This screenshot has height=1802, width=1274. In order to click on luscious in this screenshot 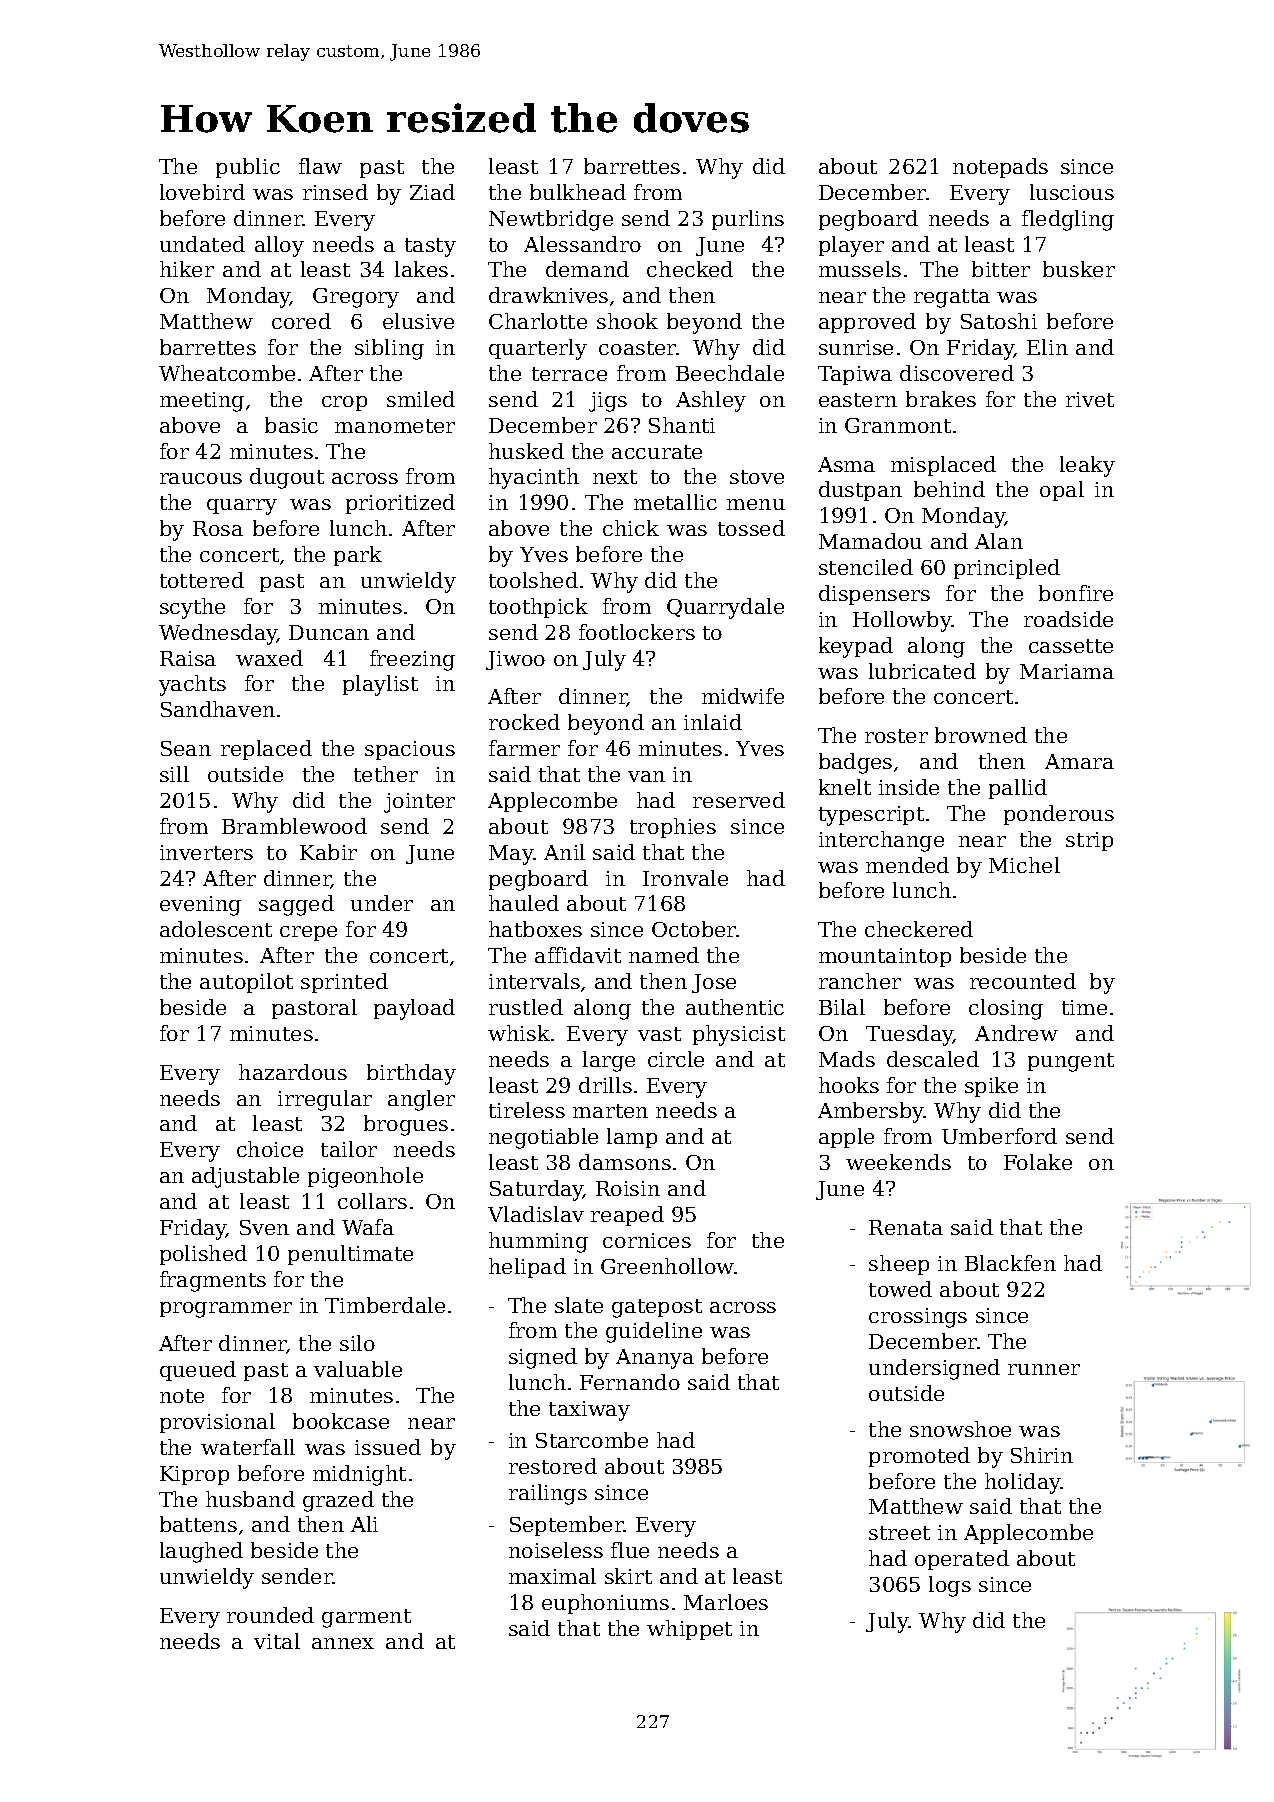, I will do `click(1072, 192)`.
